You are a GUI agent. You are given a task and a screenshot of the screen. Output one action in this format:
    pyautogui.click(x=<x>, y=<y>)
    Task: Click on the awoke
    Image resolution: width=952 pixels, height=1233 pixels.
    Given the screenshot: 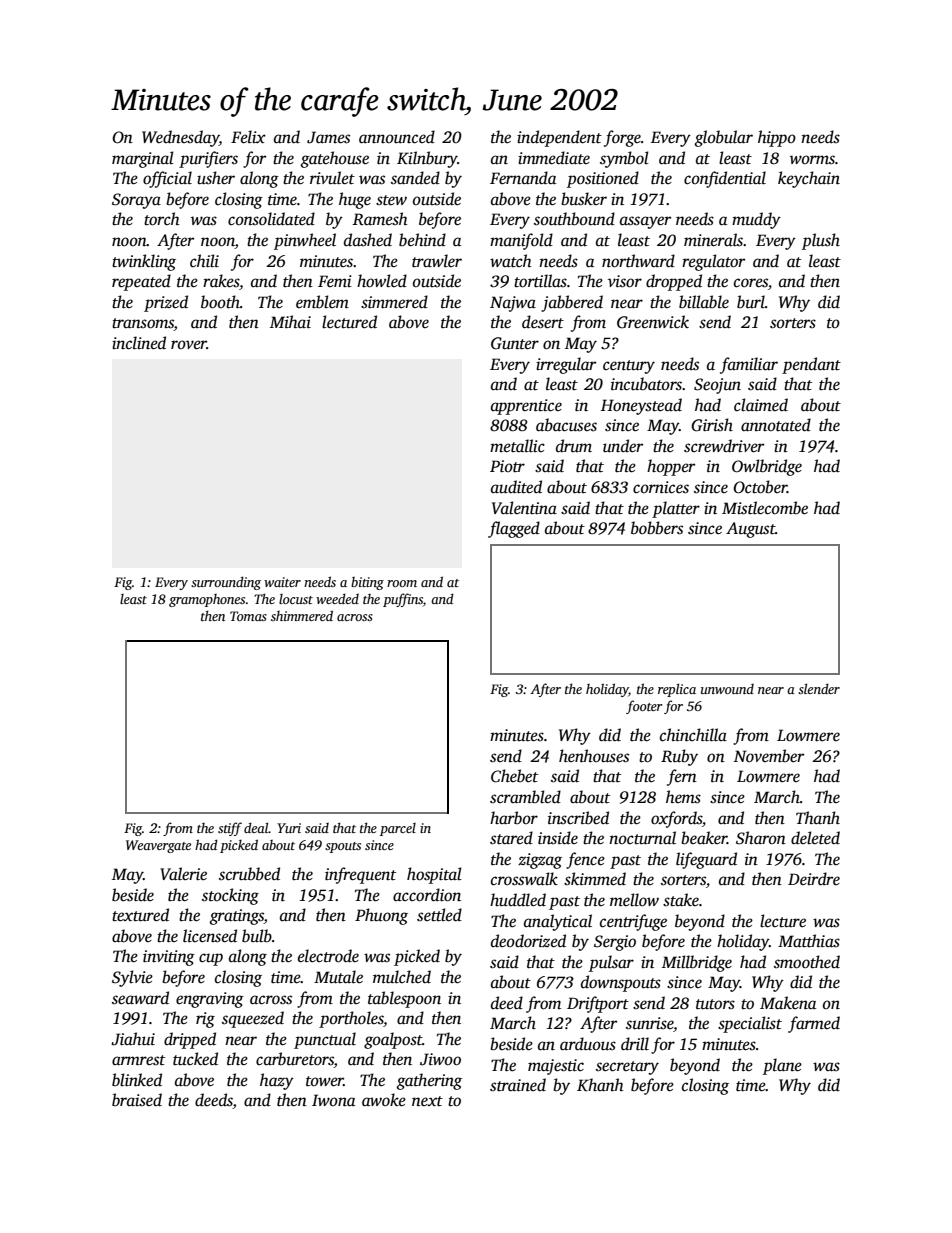 What is the action you would take?
    pyautogui.click(x=384, y=1100)
